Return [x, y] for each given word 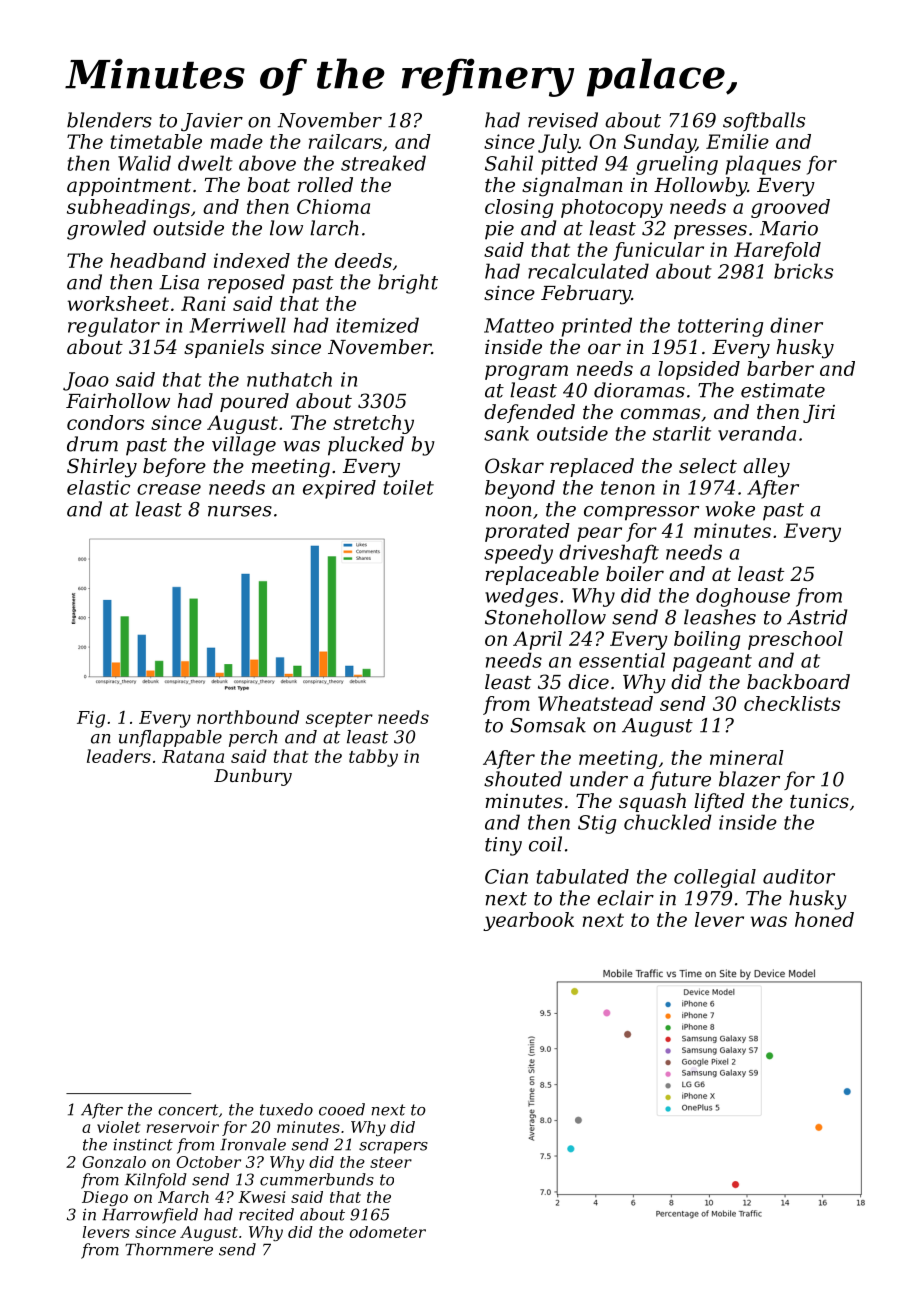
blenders [109, 120]
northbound [248, 717]
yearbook [528, 921]
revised [563, 120]
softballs [764, 121]
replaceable [542, 575]
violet [118, 1127]
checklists [792, 703]
